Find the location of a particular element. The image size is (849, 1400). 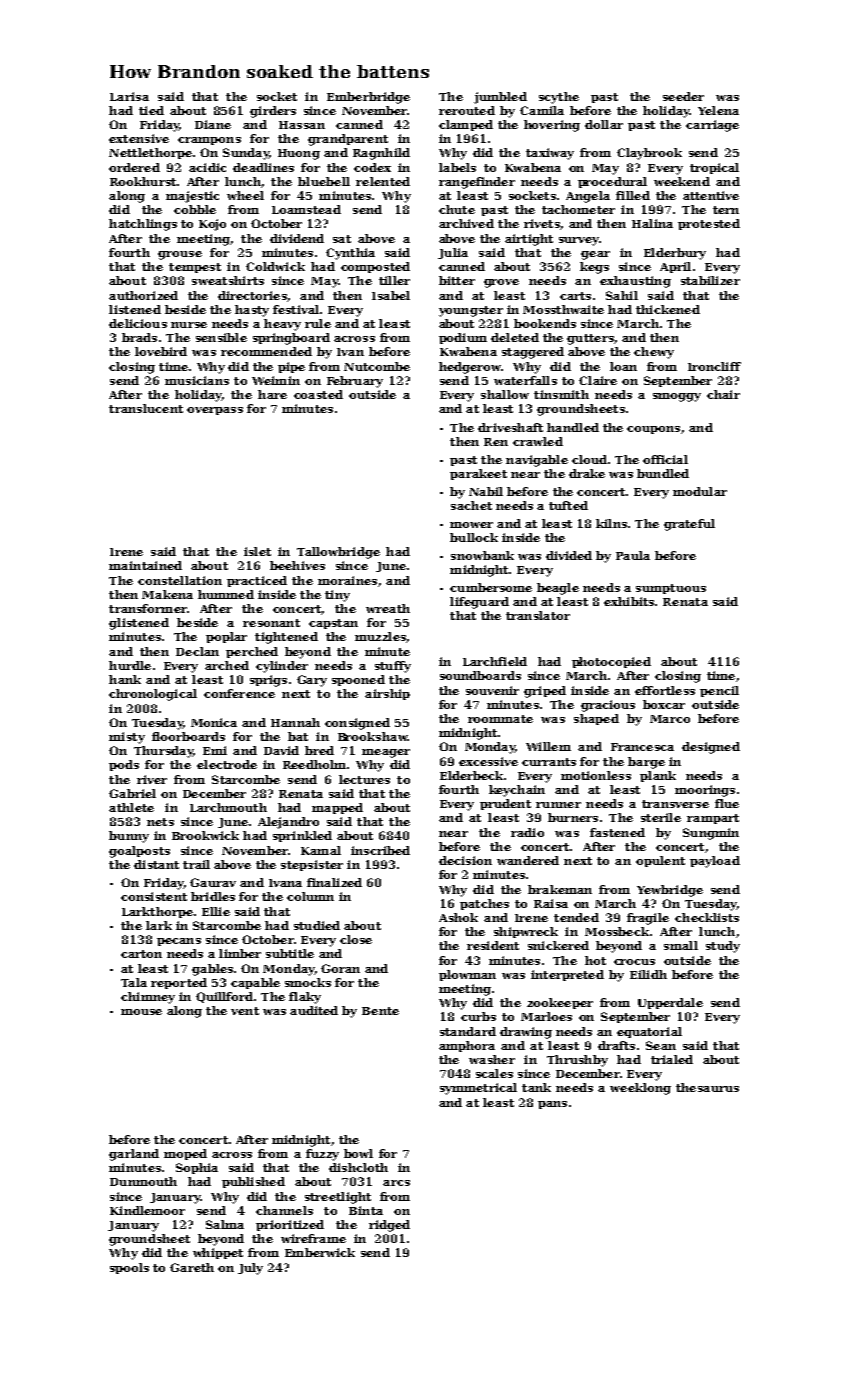

jumbled is located at coordinates (500, 98).
